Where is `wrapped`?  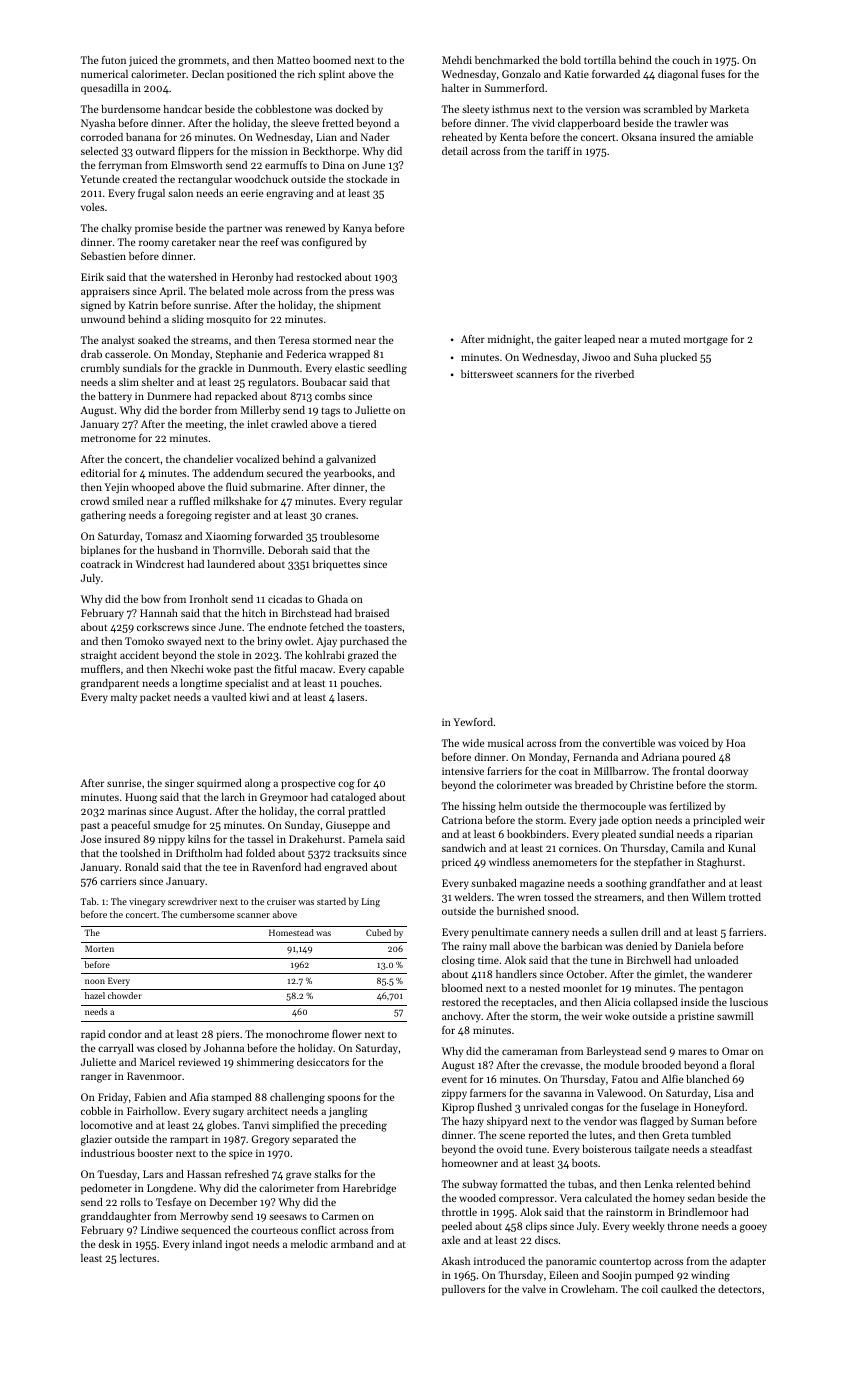 wrapped is located at coordinates (349, 355).
